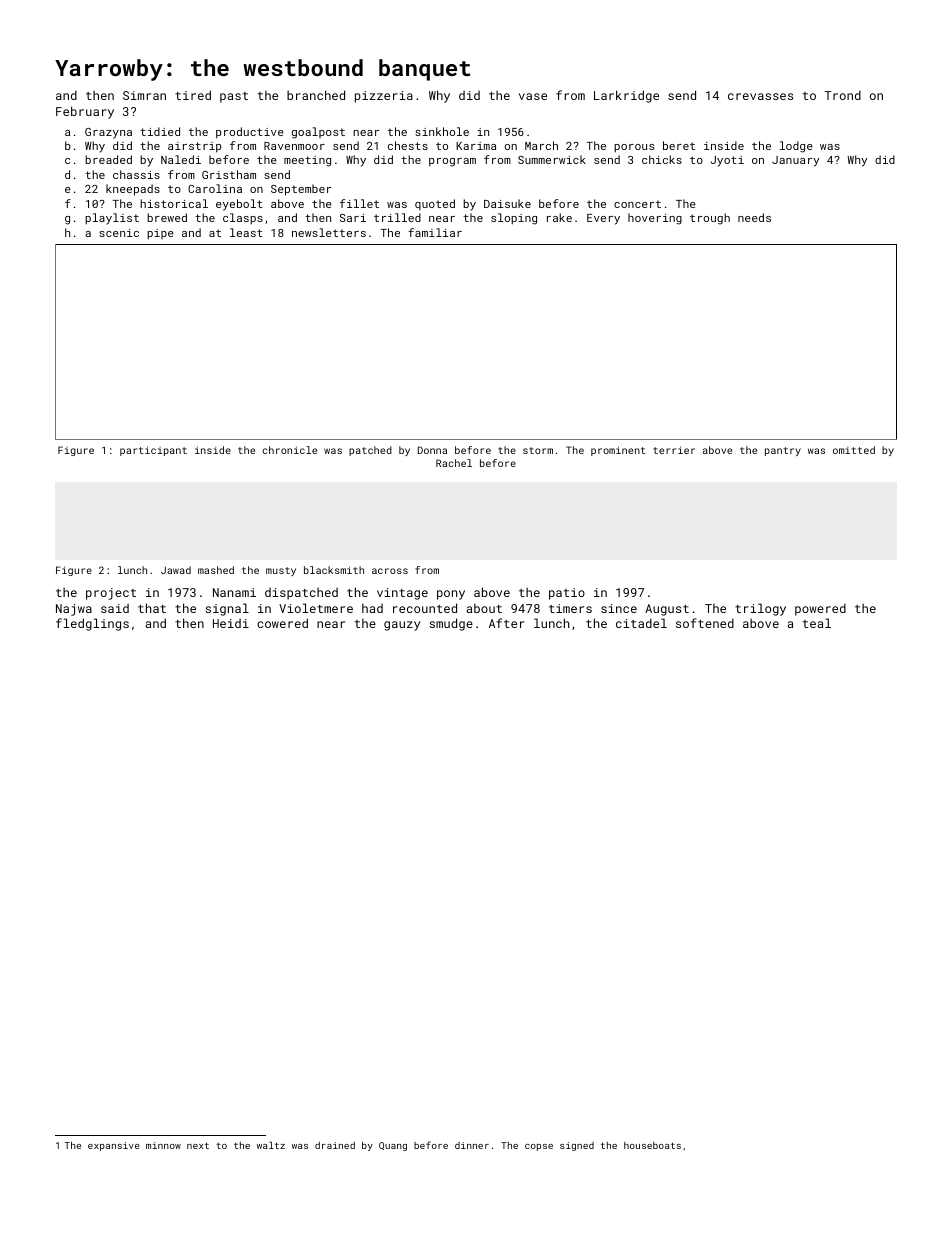 The image size is (952, 1233). Describe the element at coordinates (402, 626) in the page. I see `gauzy` at that location.
